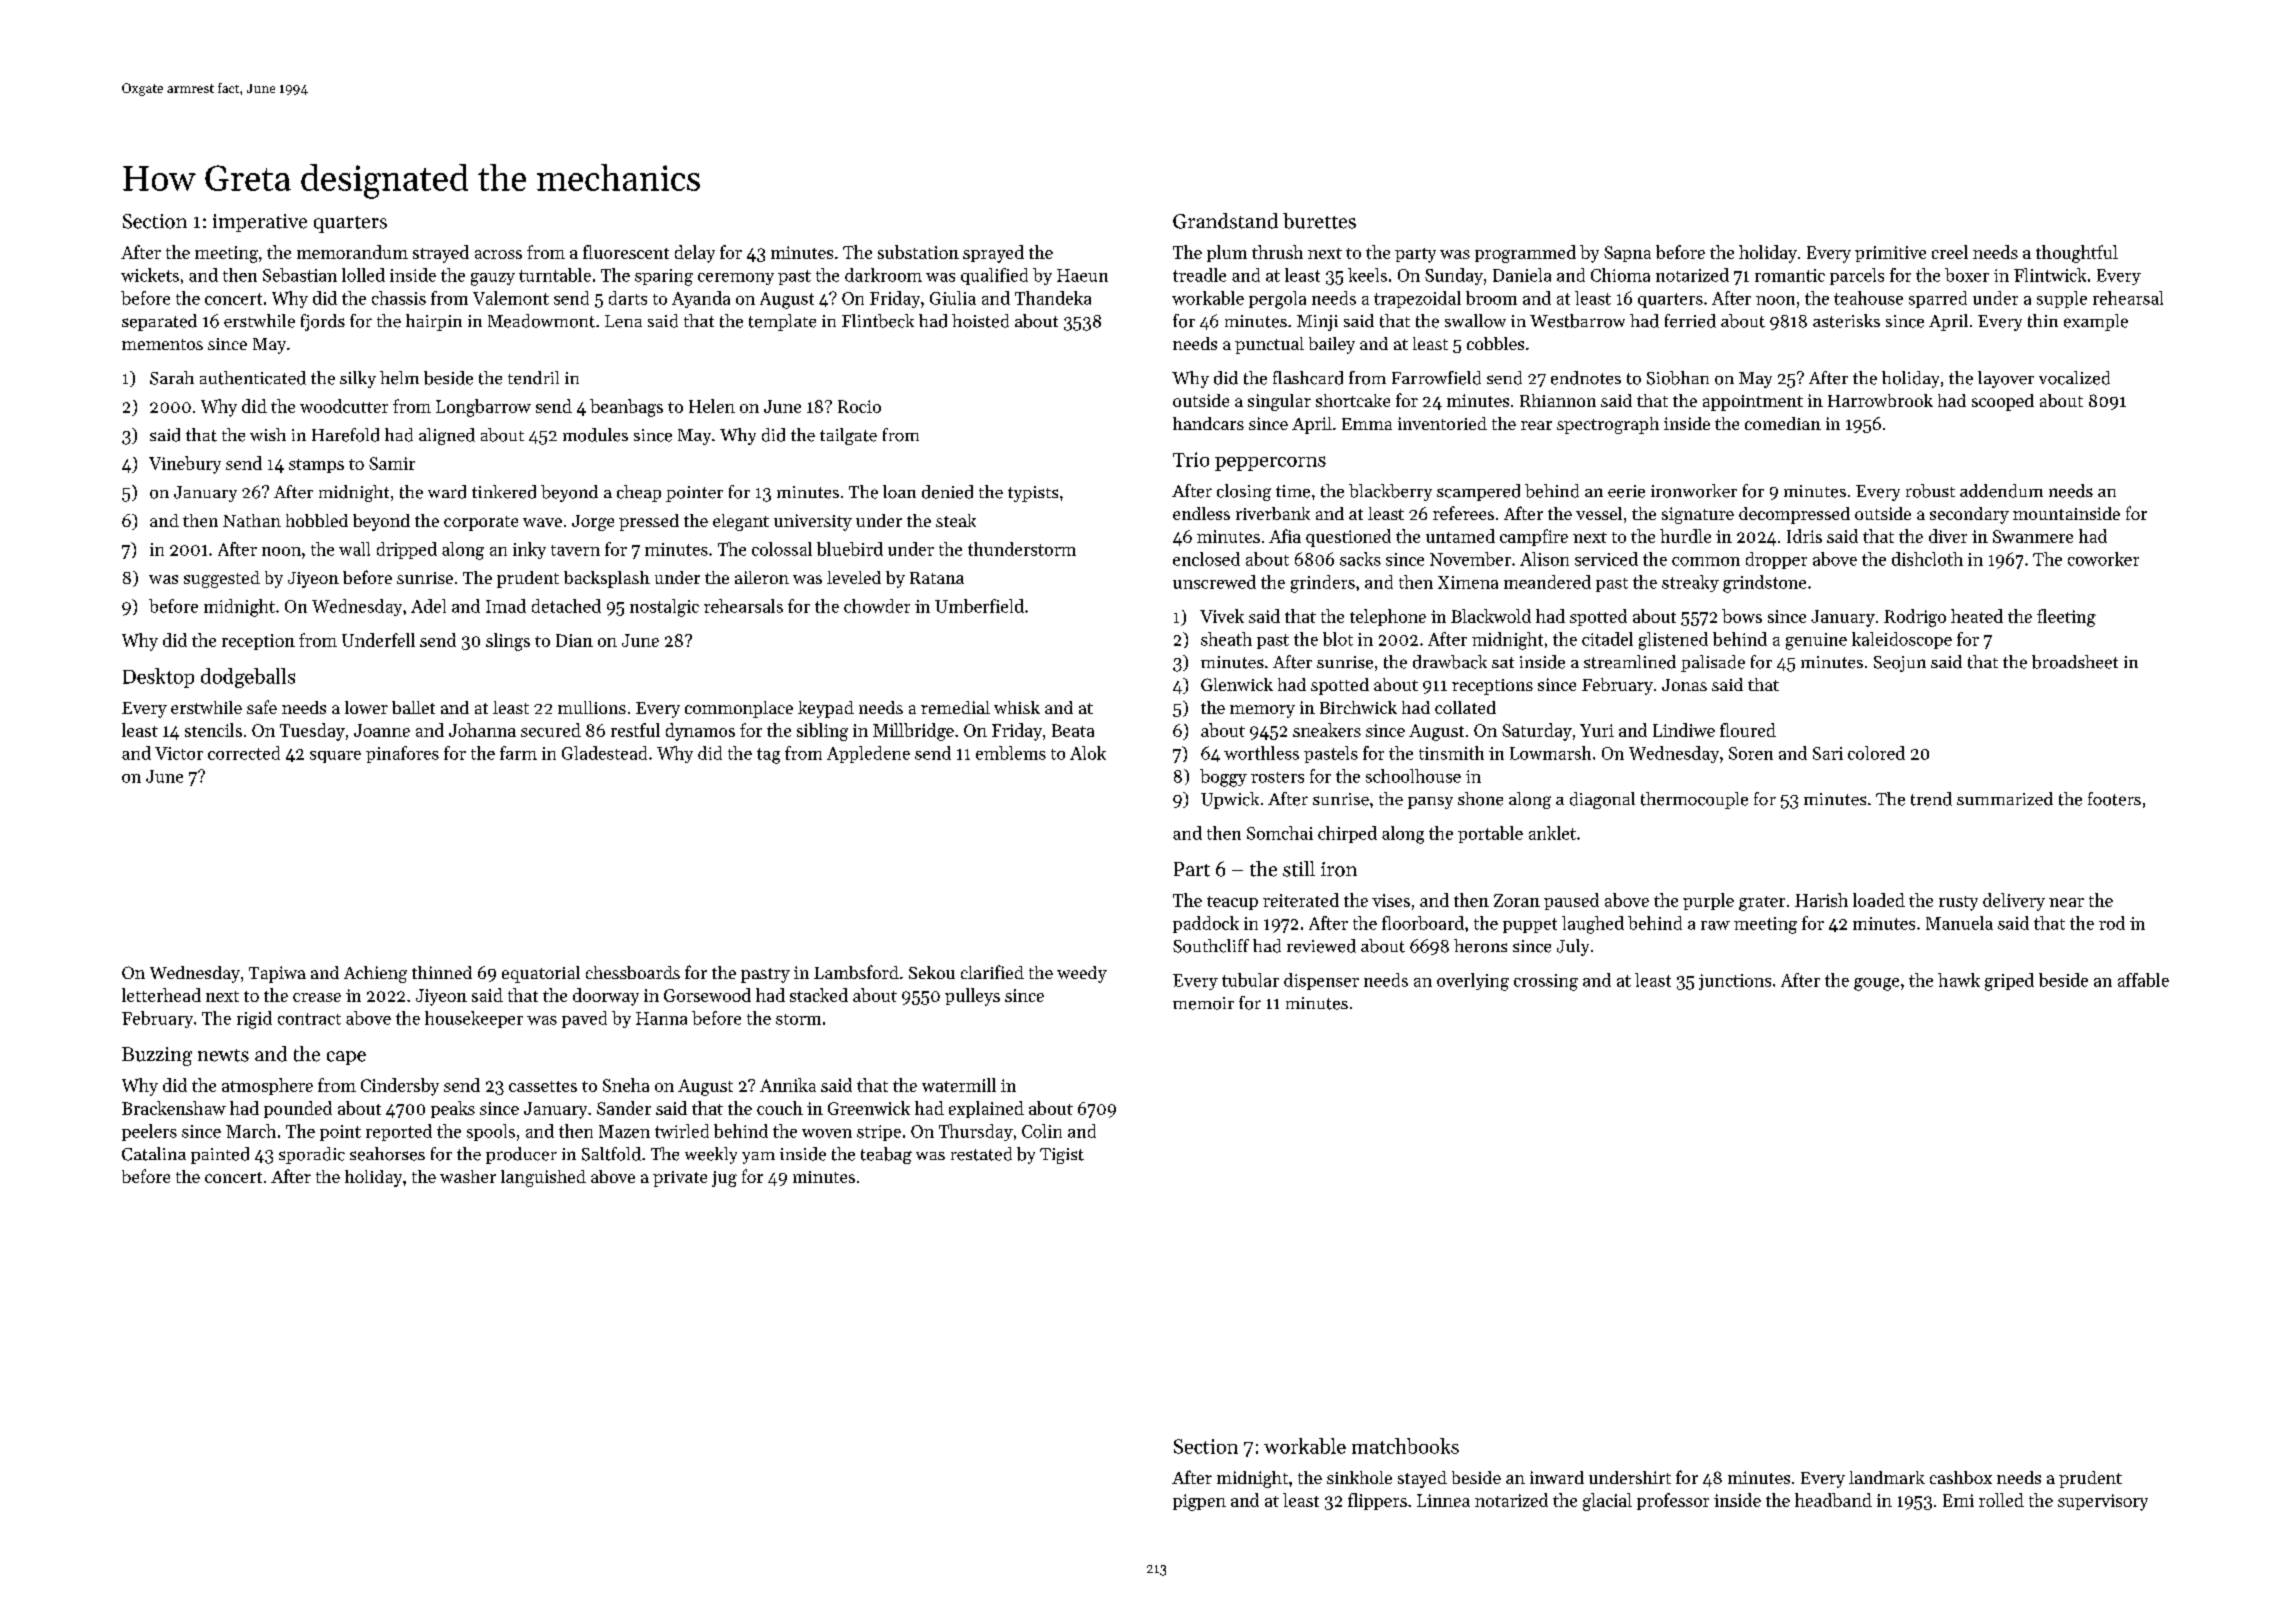 This screenshot has height=1620, width=2292. Describe the element at coordinates (2009, 982) in the screenshot. I see `griped` at that location.
